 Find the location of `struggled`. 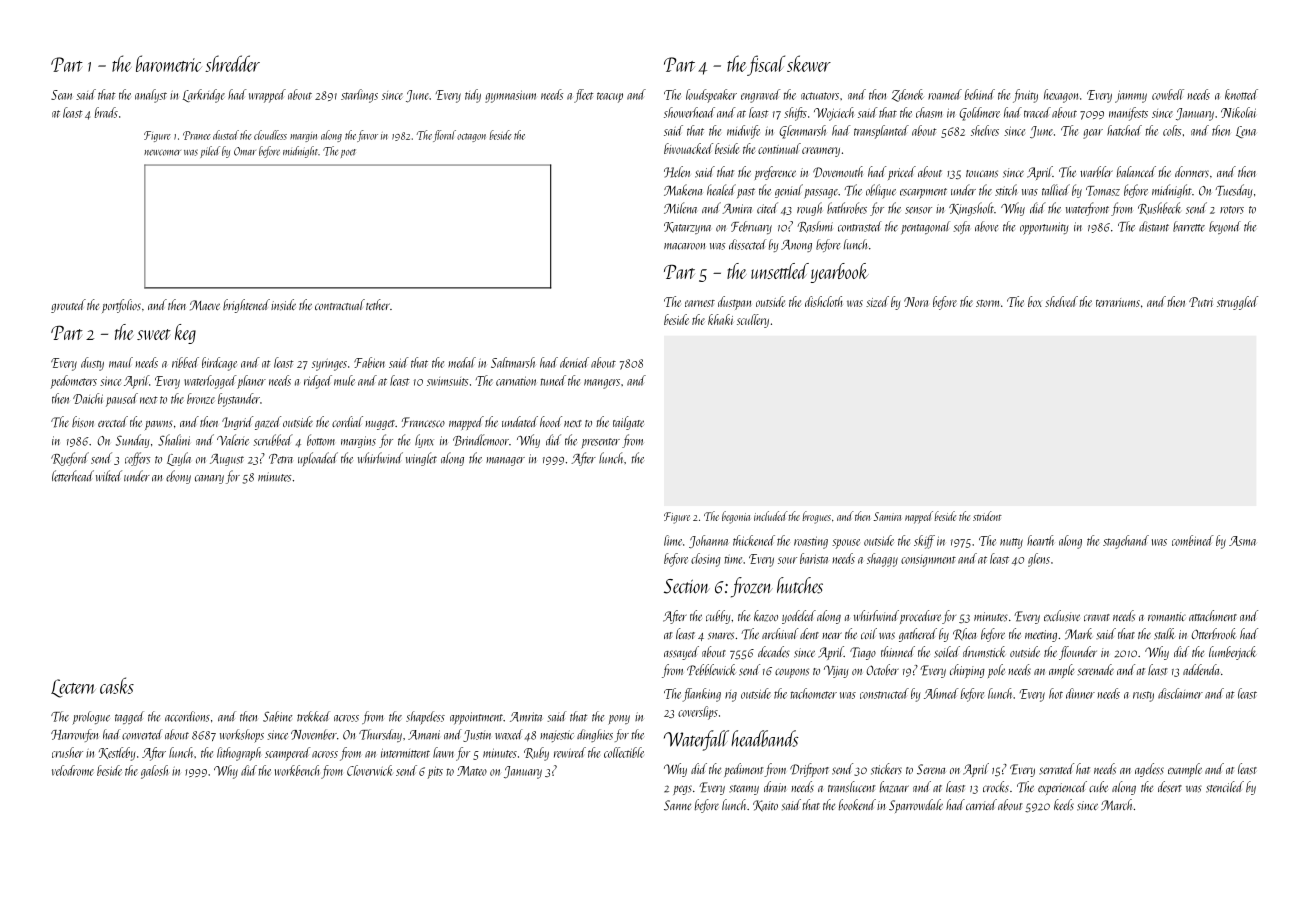

struggled is located at coordinates (1237, 303).
